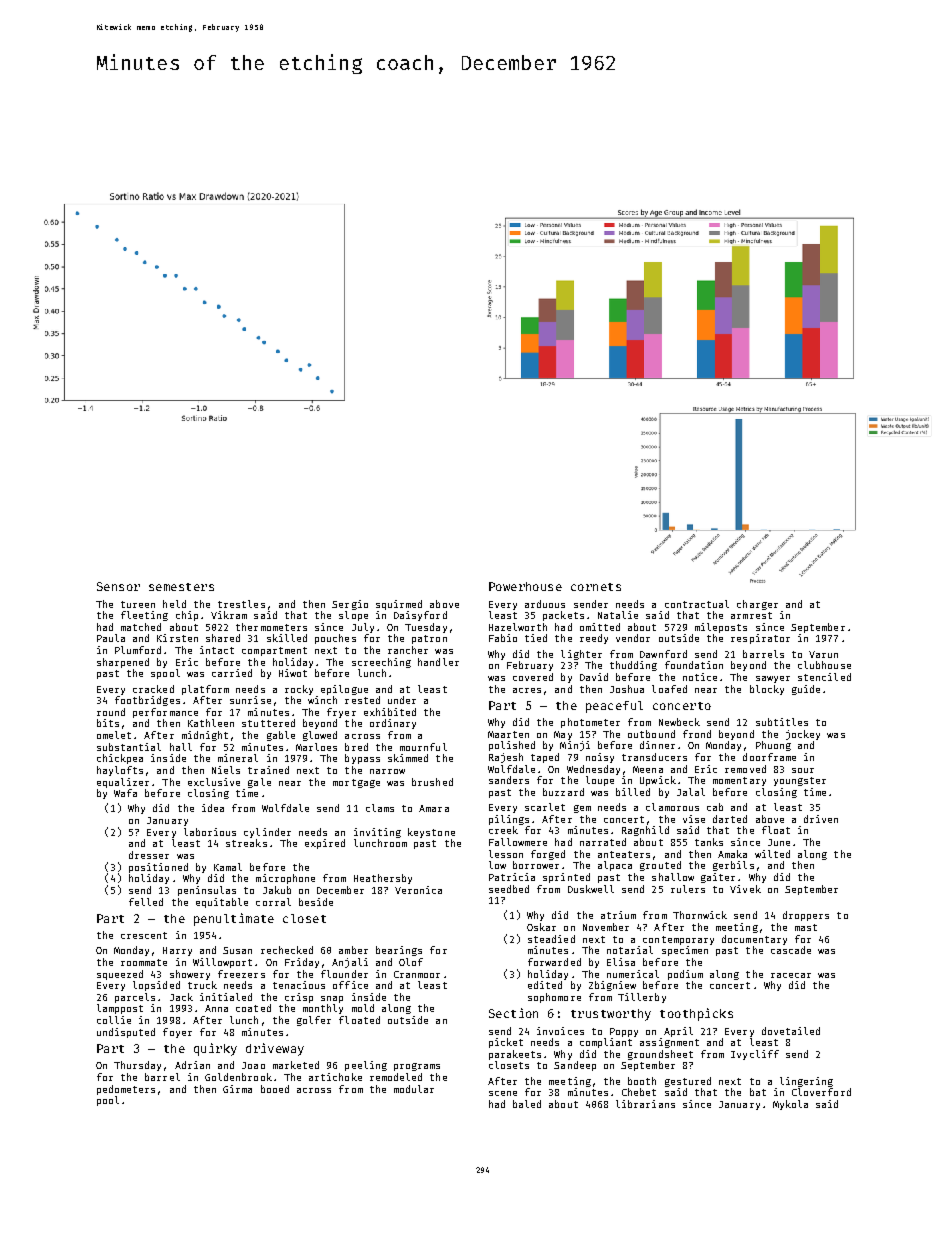  Describe the element at coordinates (126, 1090) in the image. I see `pedometers` at that location.
